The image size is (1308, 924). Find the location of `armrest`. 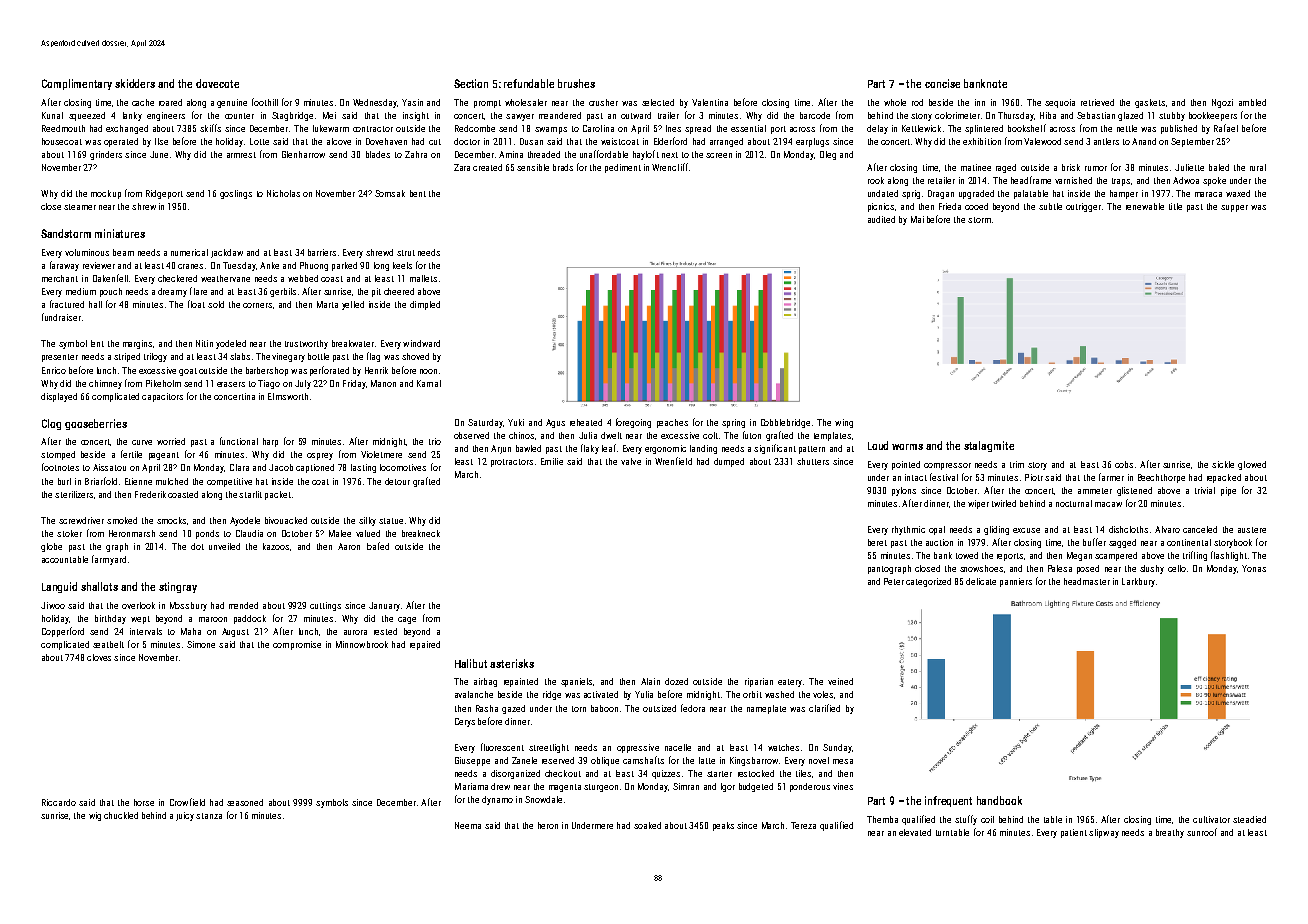

armrest is located at coordinates (241, 155).
